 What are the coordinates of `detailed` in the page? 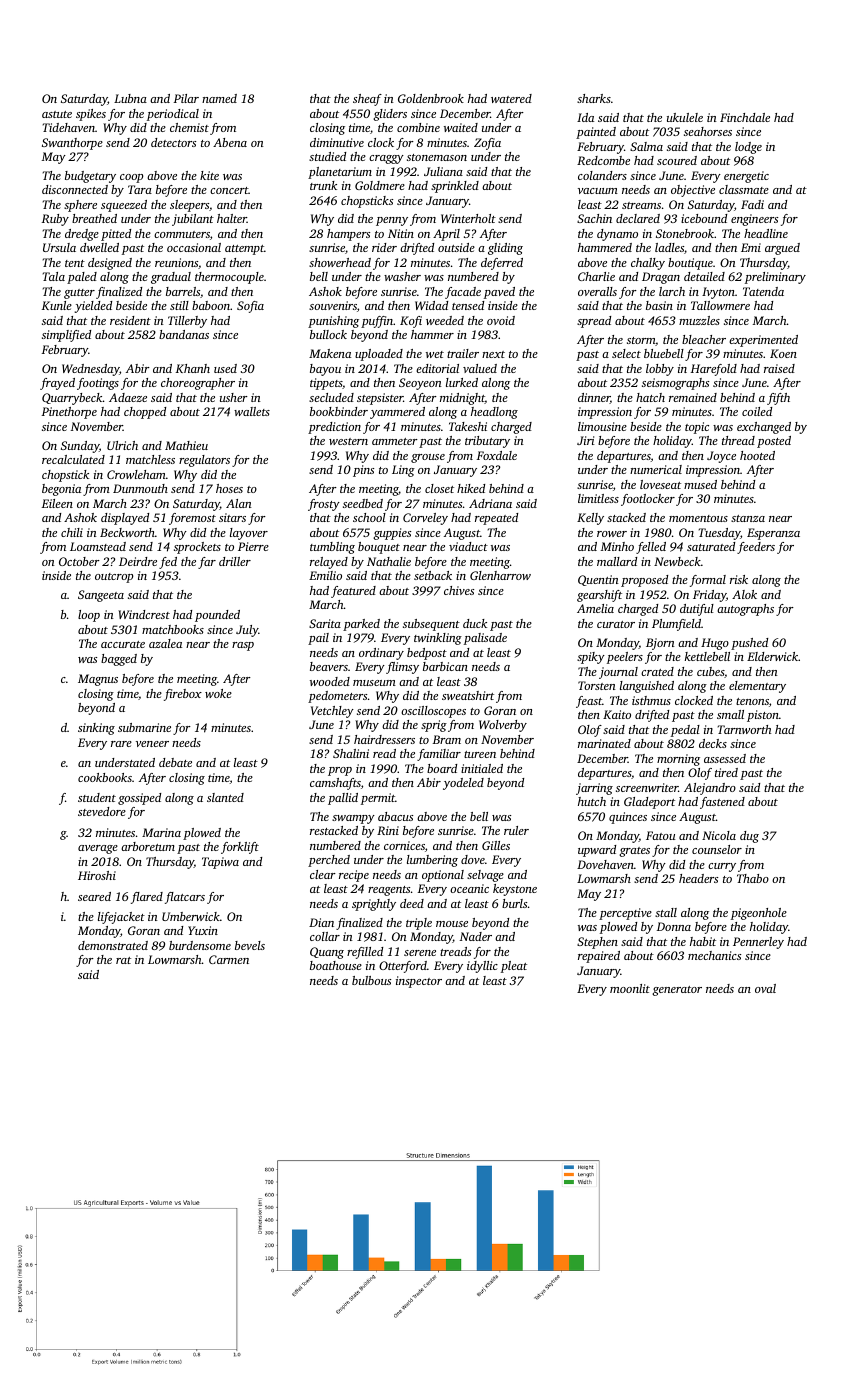 It's located at (704, 276).
